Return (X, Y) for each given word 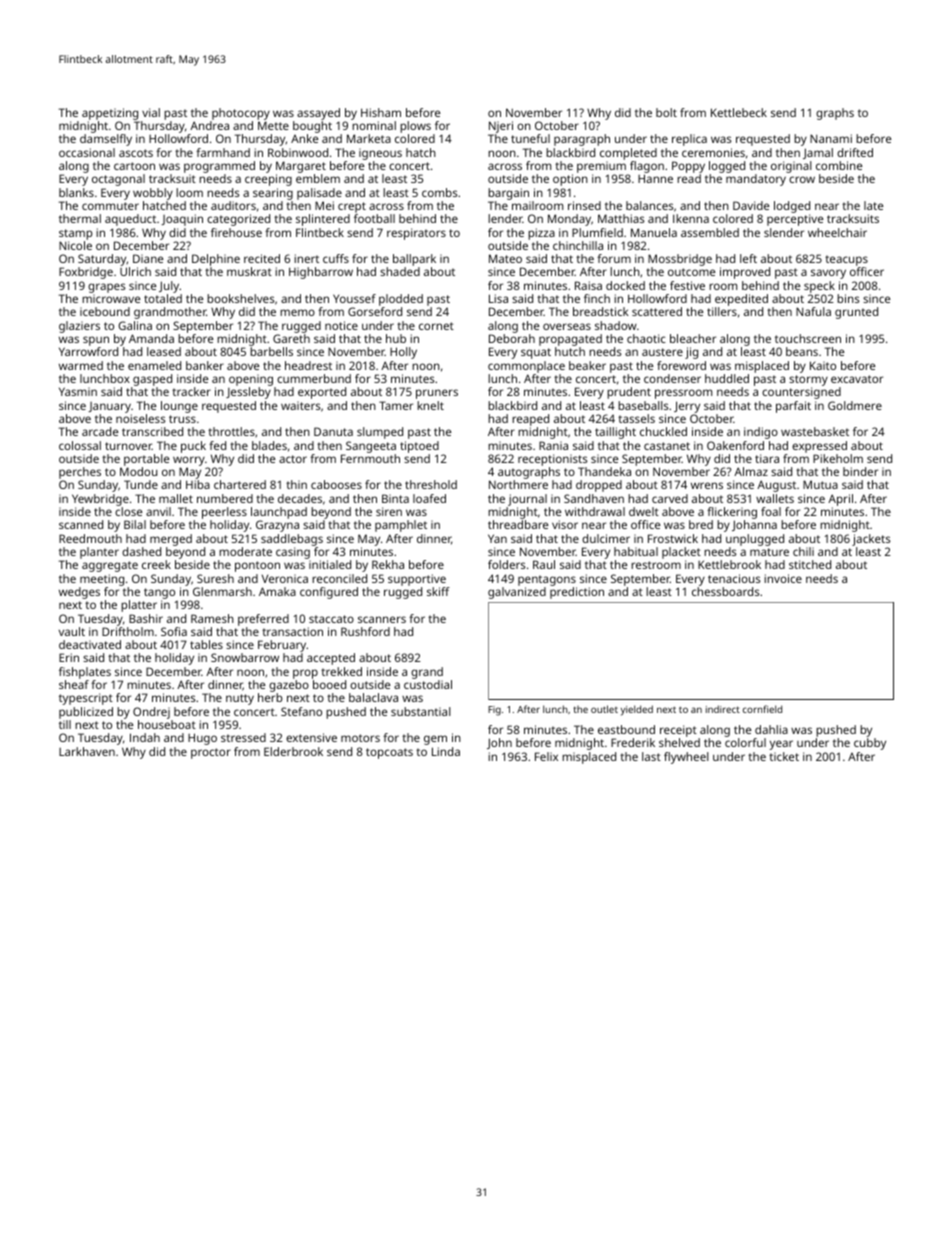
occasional (87, 152)
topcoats (389, 753)
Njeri (501, 127)
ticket (784, 756)
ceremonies (713, 152)
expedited (741, 300)
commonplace (526, 367)
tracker (191, 391)
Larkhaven (87, 751)
